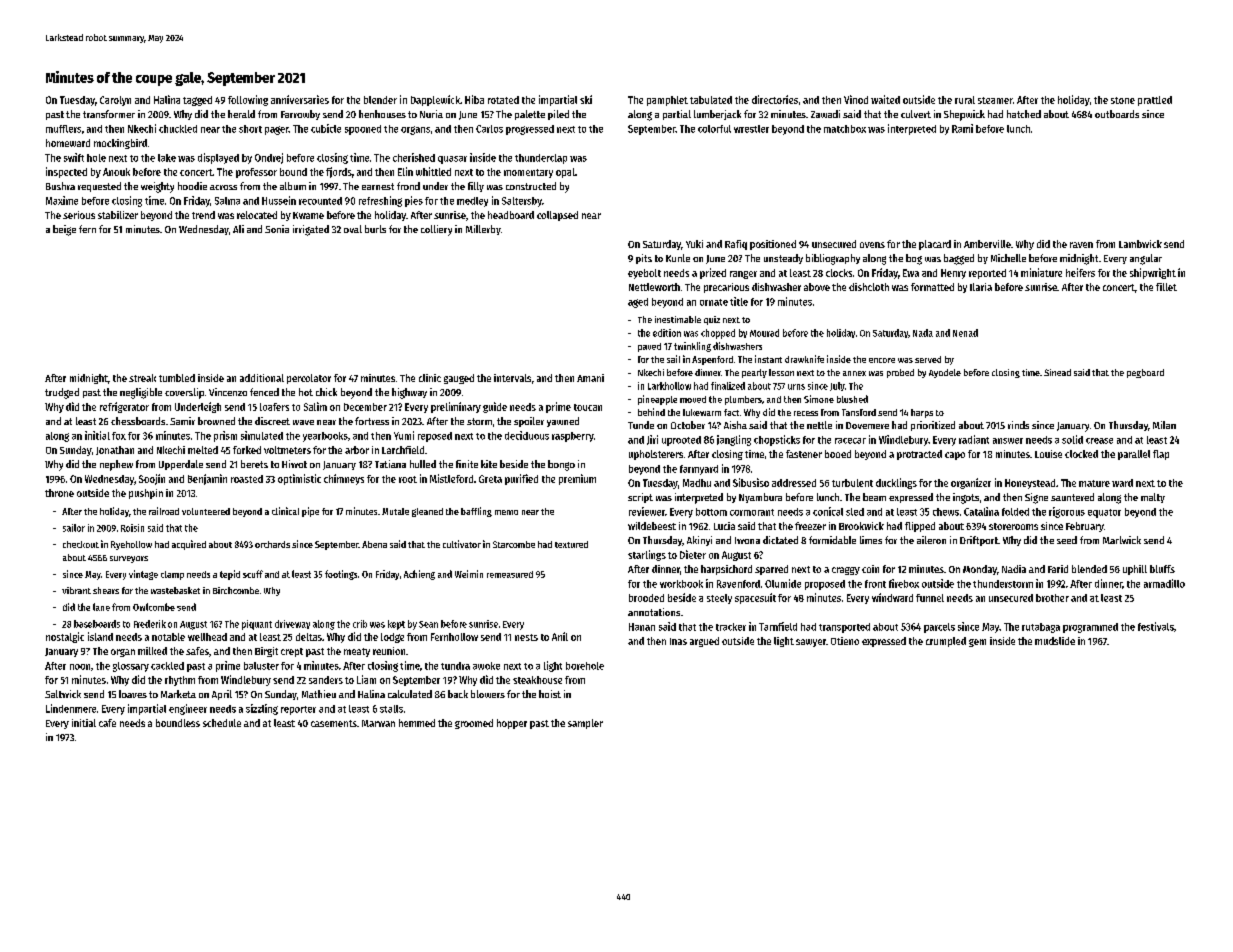 The height and width of the document is (952, 1233). What do you see at coordinates (142, 378) in the document?
I see `streak` at bounding box center [142, 378].
